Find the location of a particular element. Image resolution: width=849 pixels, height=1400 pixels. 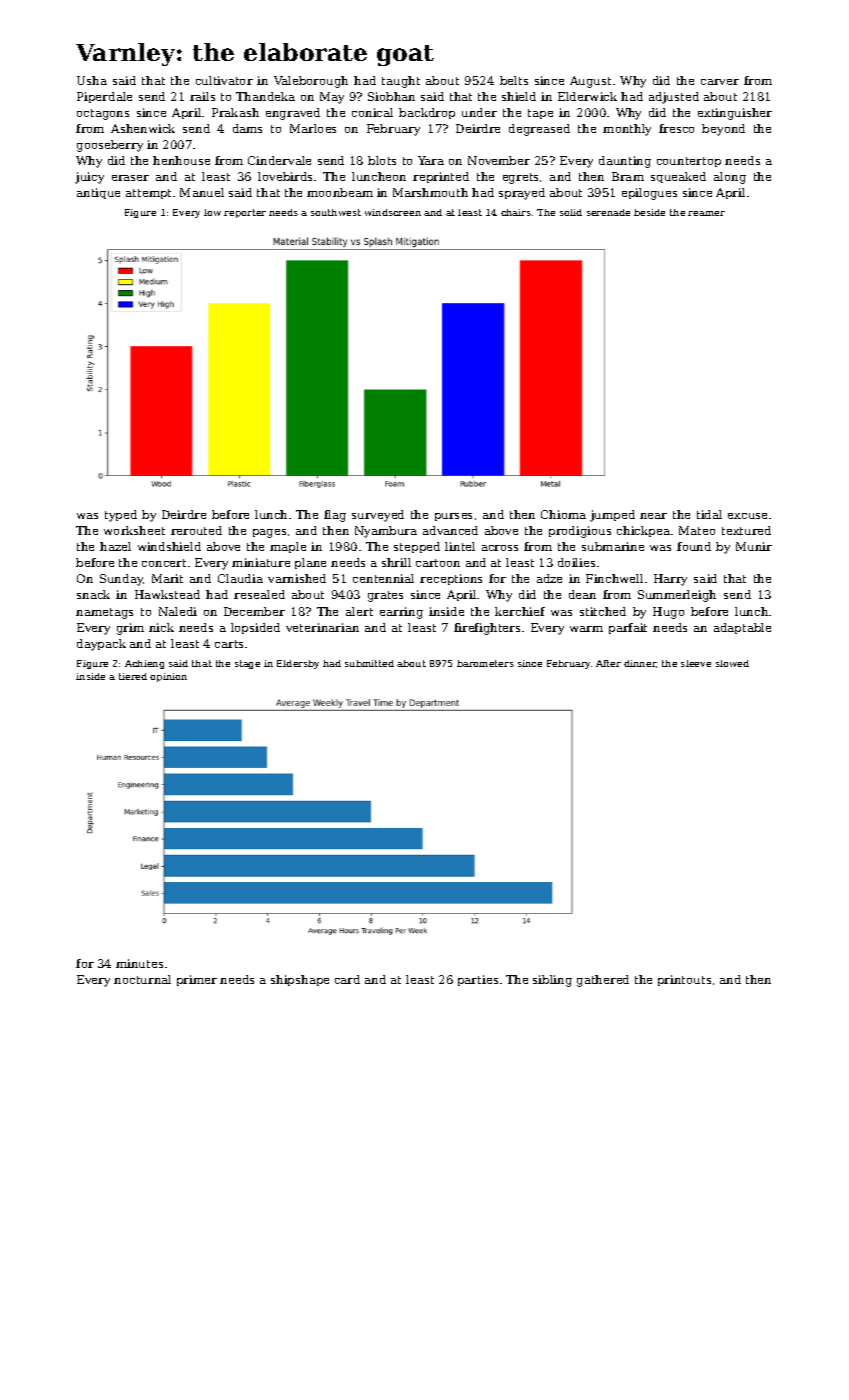

submitted is located at coordinates (369, 663).
